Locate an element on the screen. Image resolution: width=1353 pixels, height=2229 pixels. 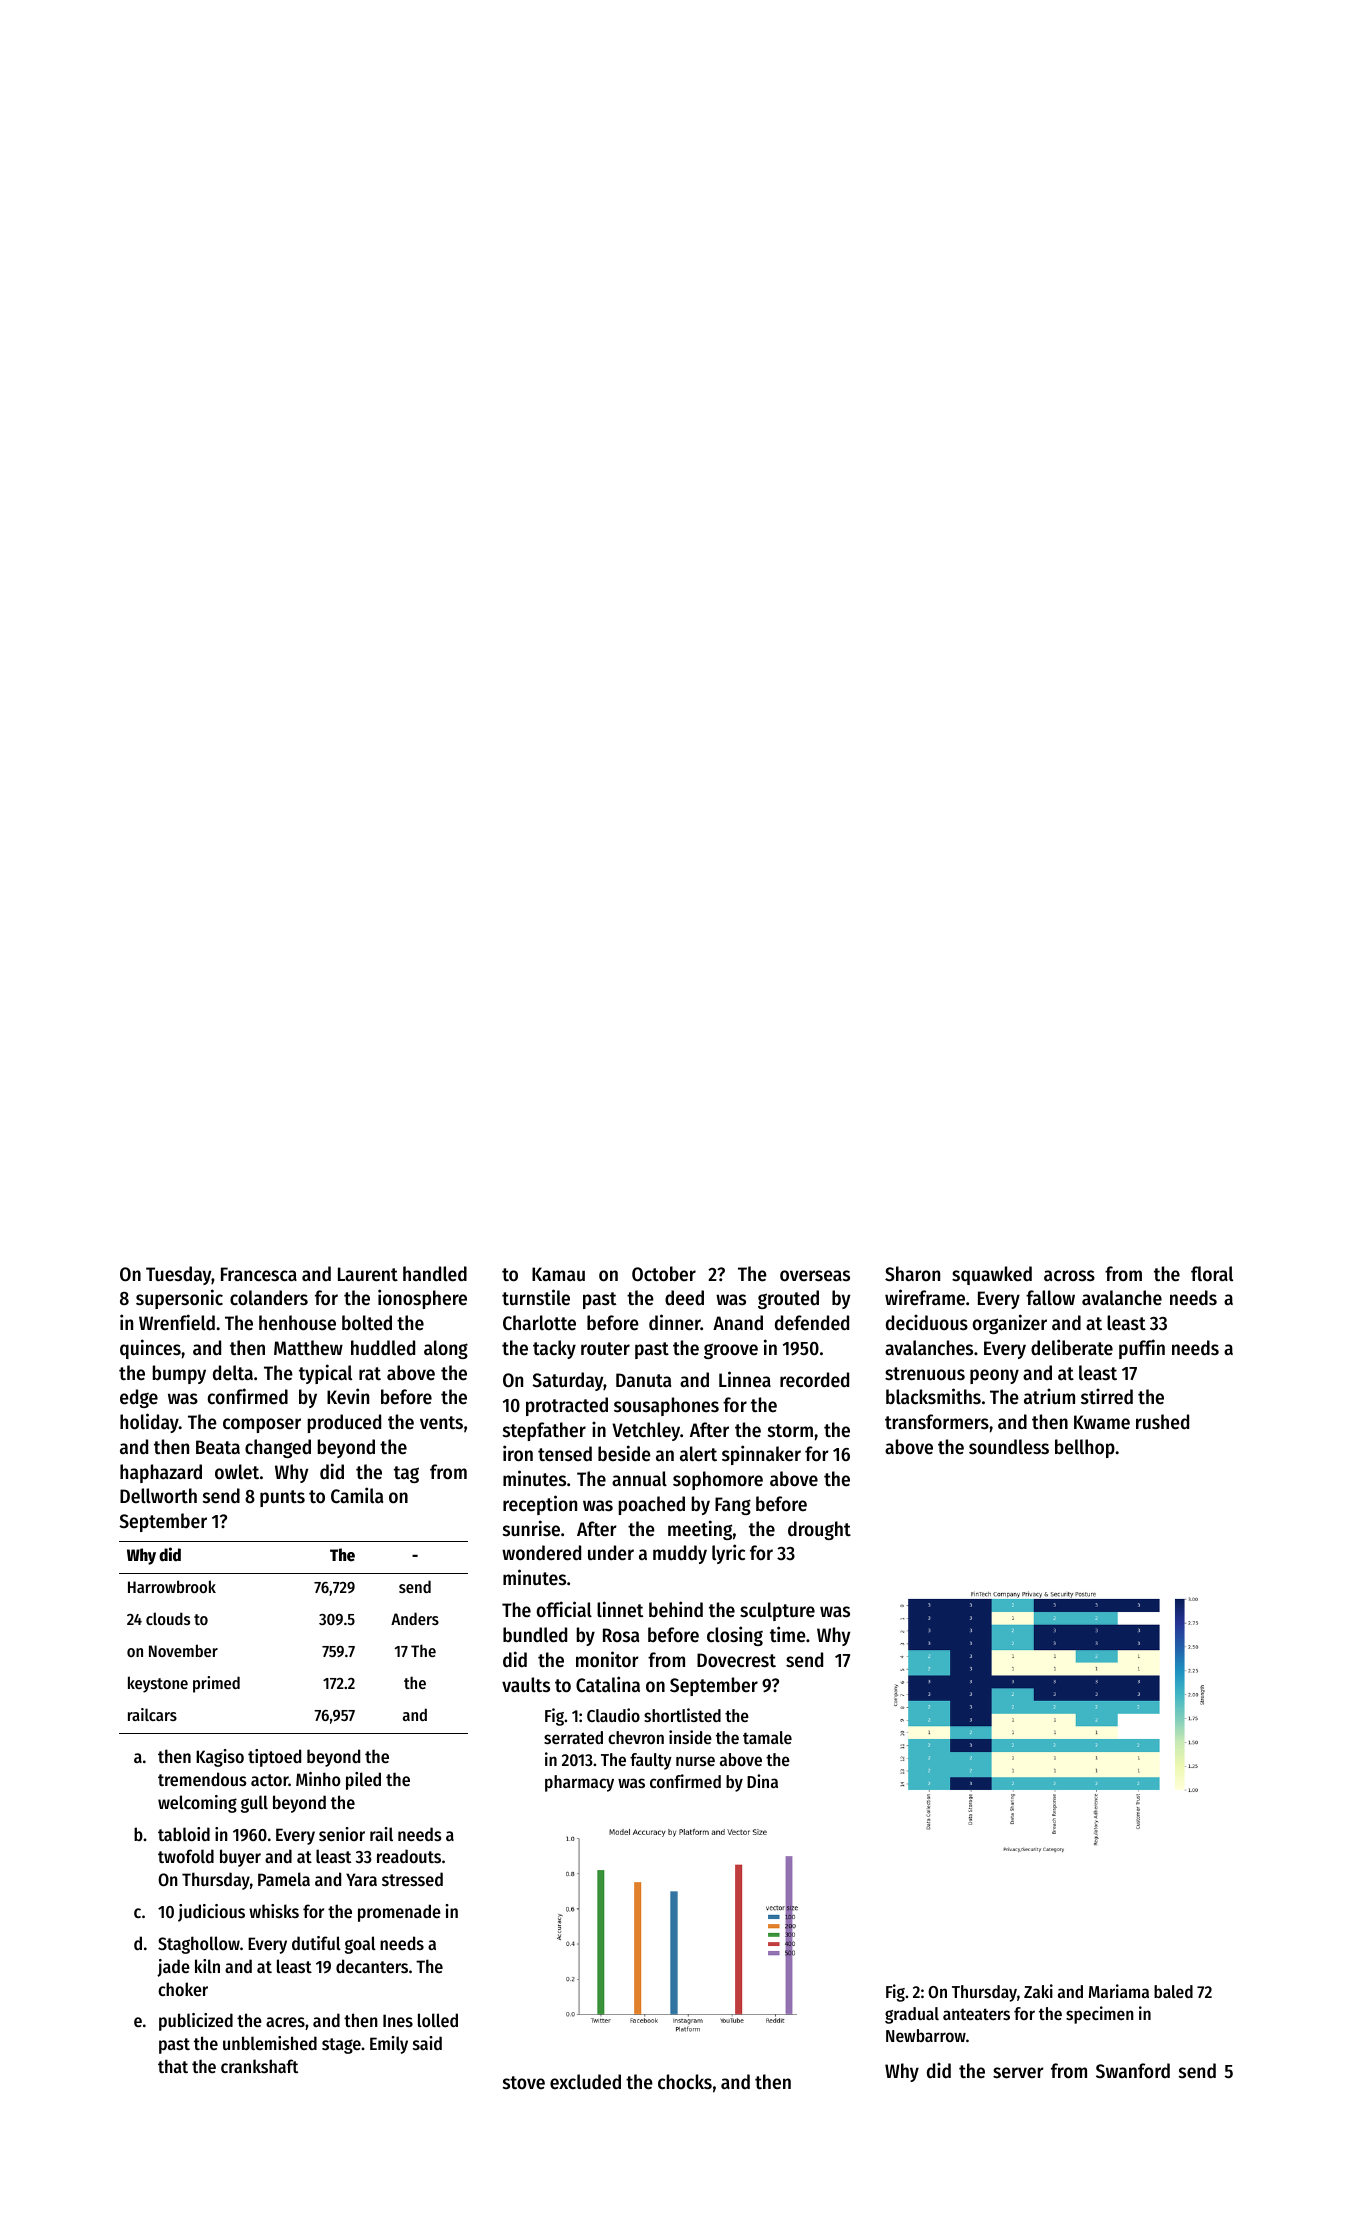
monitor is located at coordinates (607, 1659).
